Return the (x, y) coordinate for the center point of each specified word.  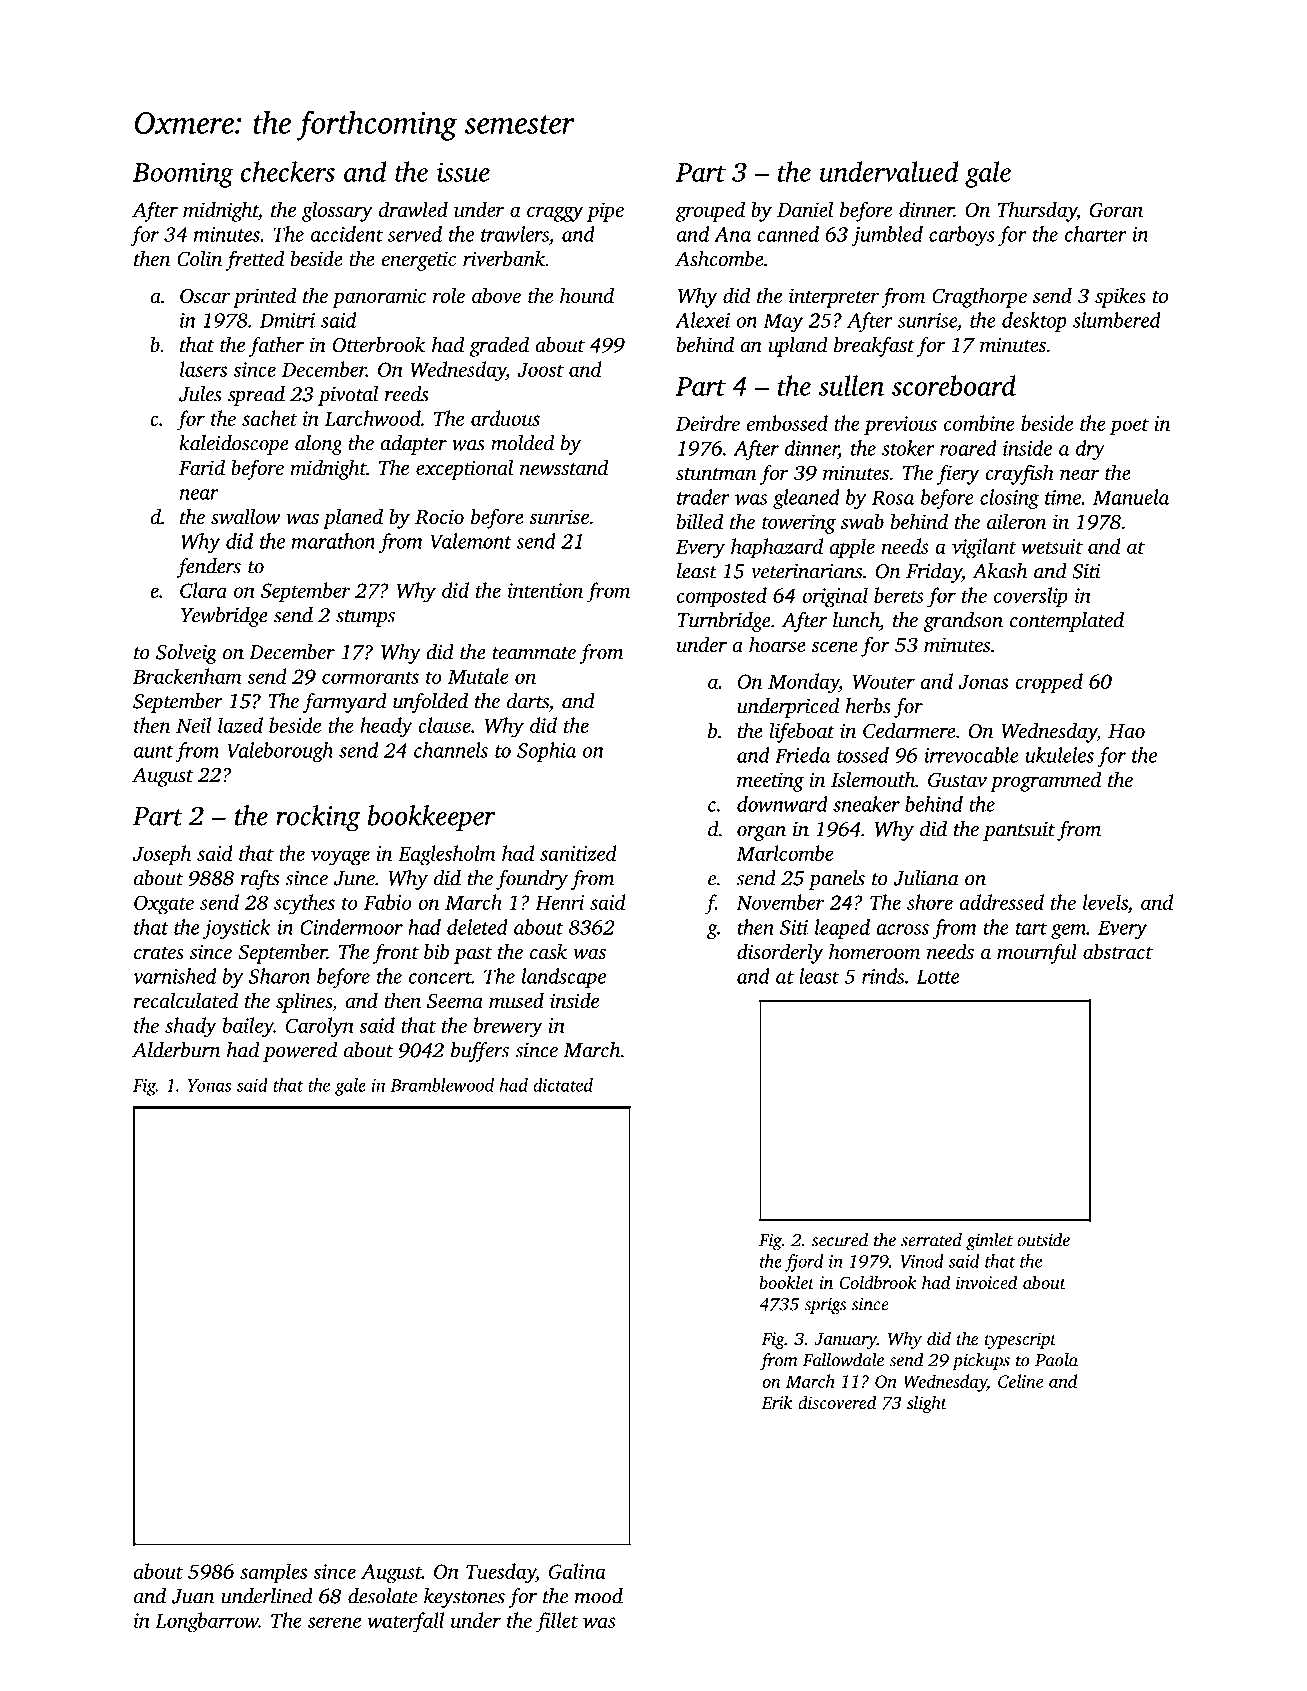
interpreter (834, 298)
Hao (1126, 731)
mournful (1037, 953)
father (276, 346)
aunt (153, 751)
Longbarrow (207, 1622)
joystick (237, 929)
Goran (1116, 210)
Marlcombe (785, 853)
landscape (564, 978)
